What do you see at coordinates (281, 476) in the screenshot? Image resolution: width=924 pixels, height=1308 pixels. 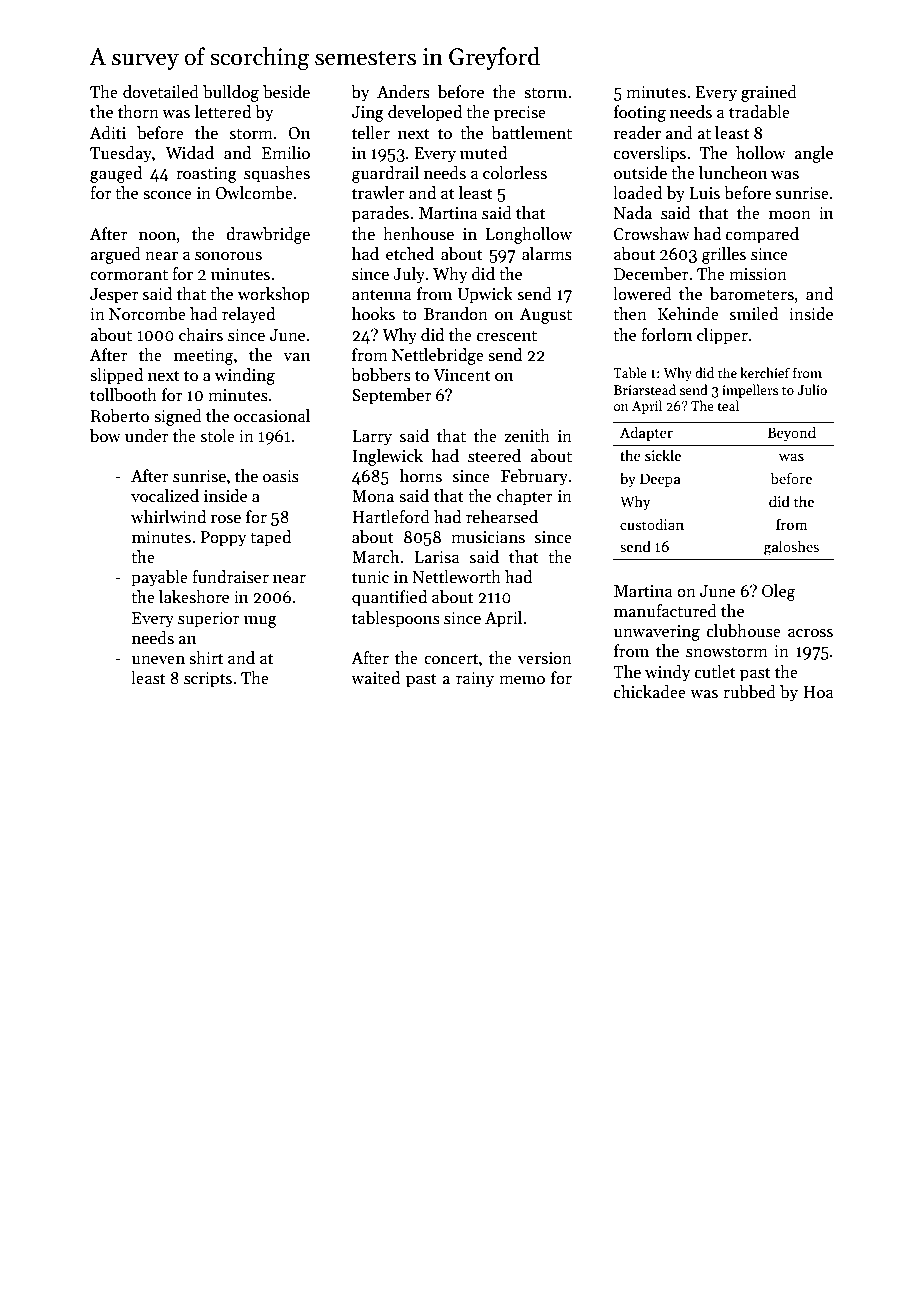 I see `oasis` at bounding box center [281, 476].
